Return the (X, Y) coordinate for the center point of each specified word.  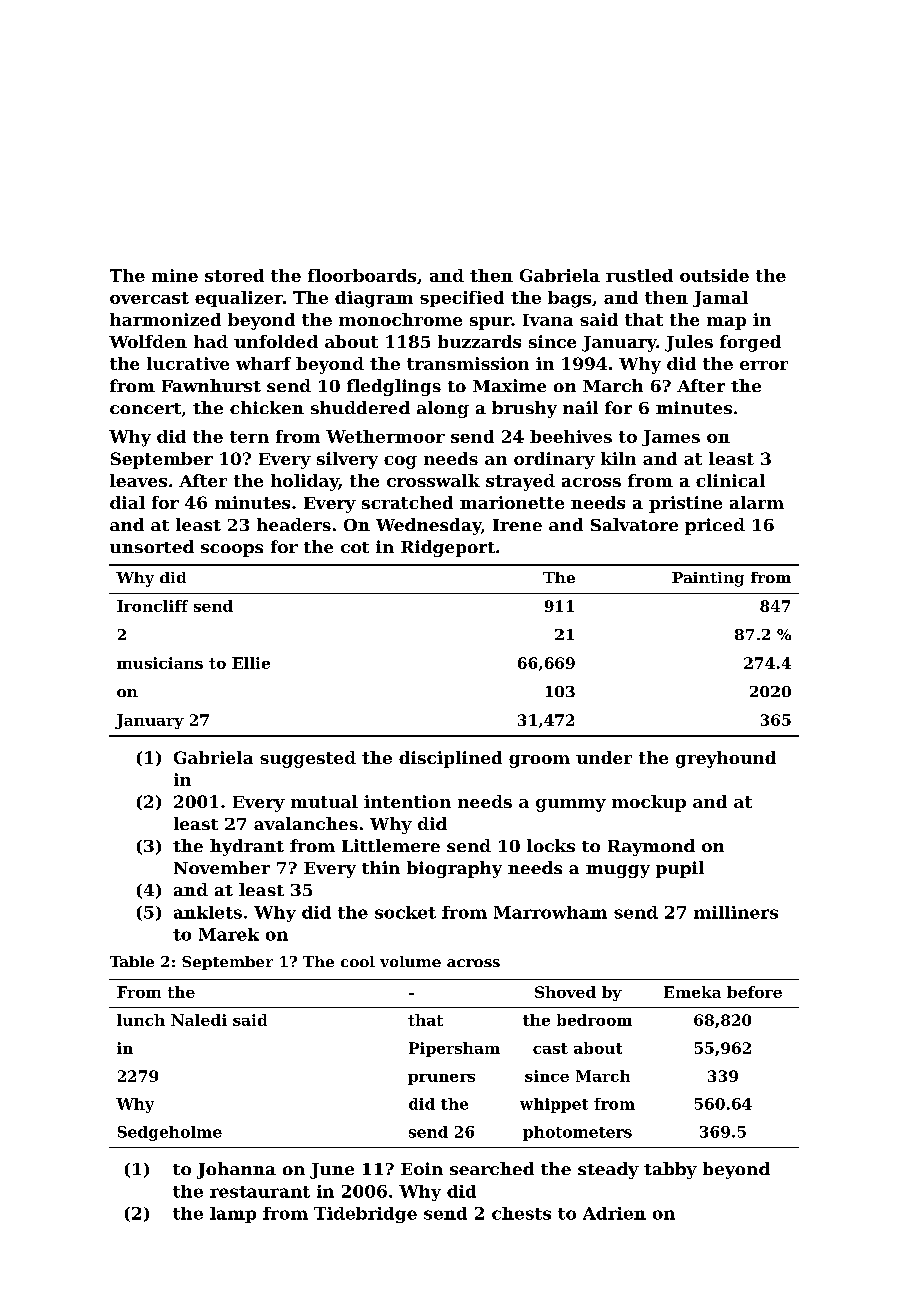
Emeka (692, 992)
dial (127, 502)
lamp (233, 1215)
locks (551, 845)
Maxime (509, 385)
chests (521, 1213)
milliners (736, 912)
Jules (689, 343)
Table (132, 961)
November (222, 867)
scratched (407, 502)
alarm (757, 502)
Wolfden (148, 341)
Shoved (565, 992)
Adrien (614, 1213)
